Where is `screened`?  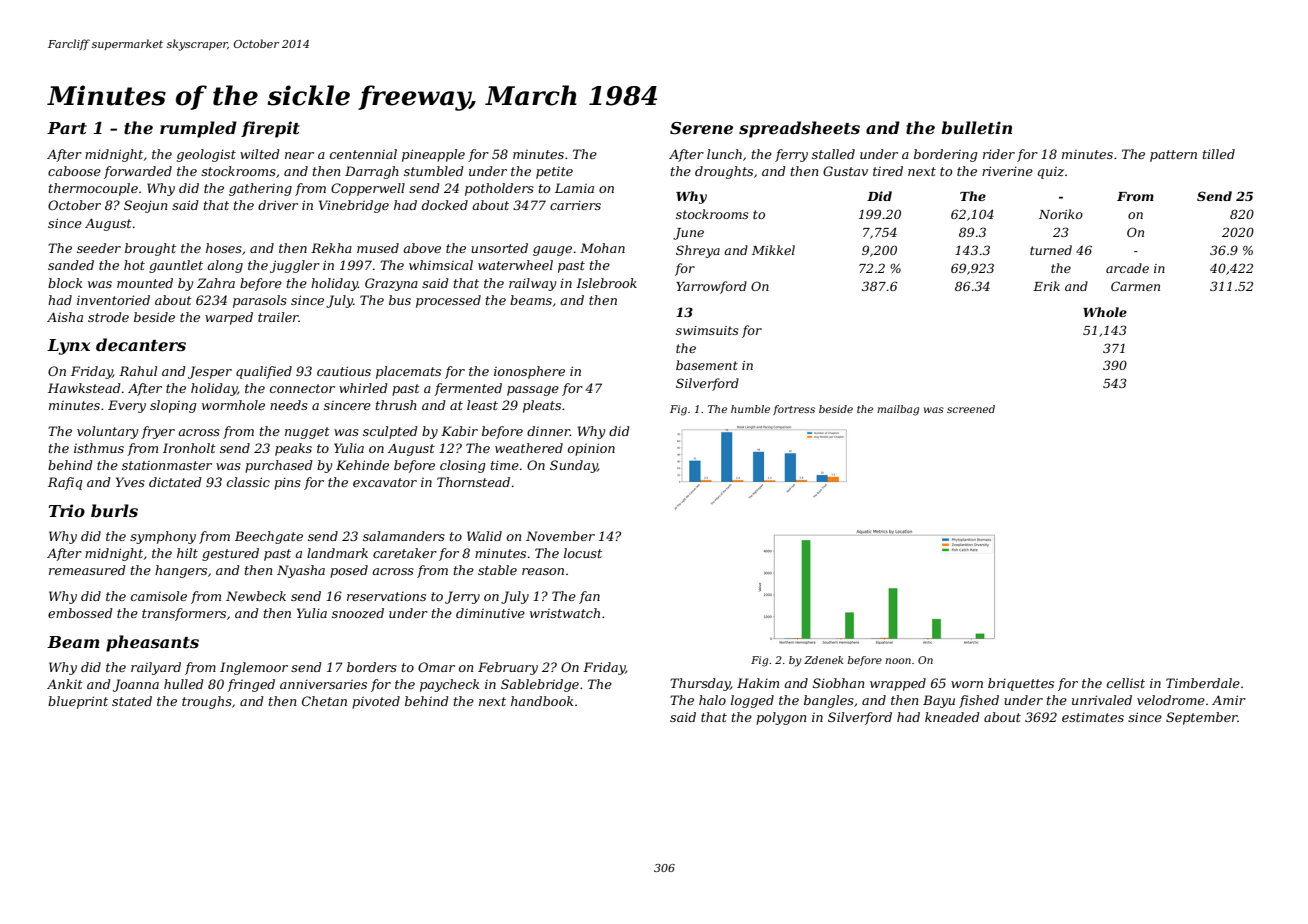 screened is located at coordinates (971, 409).
